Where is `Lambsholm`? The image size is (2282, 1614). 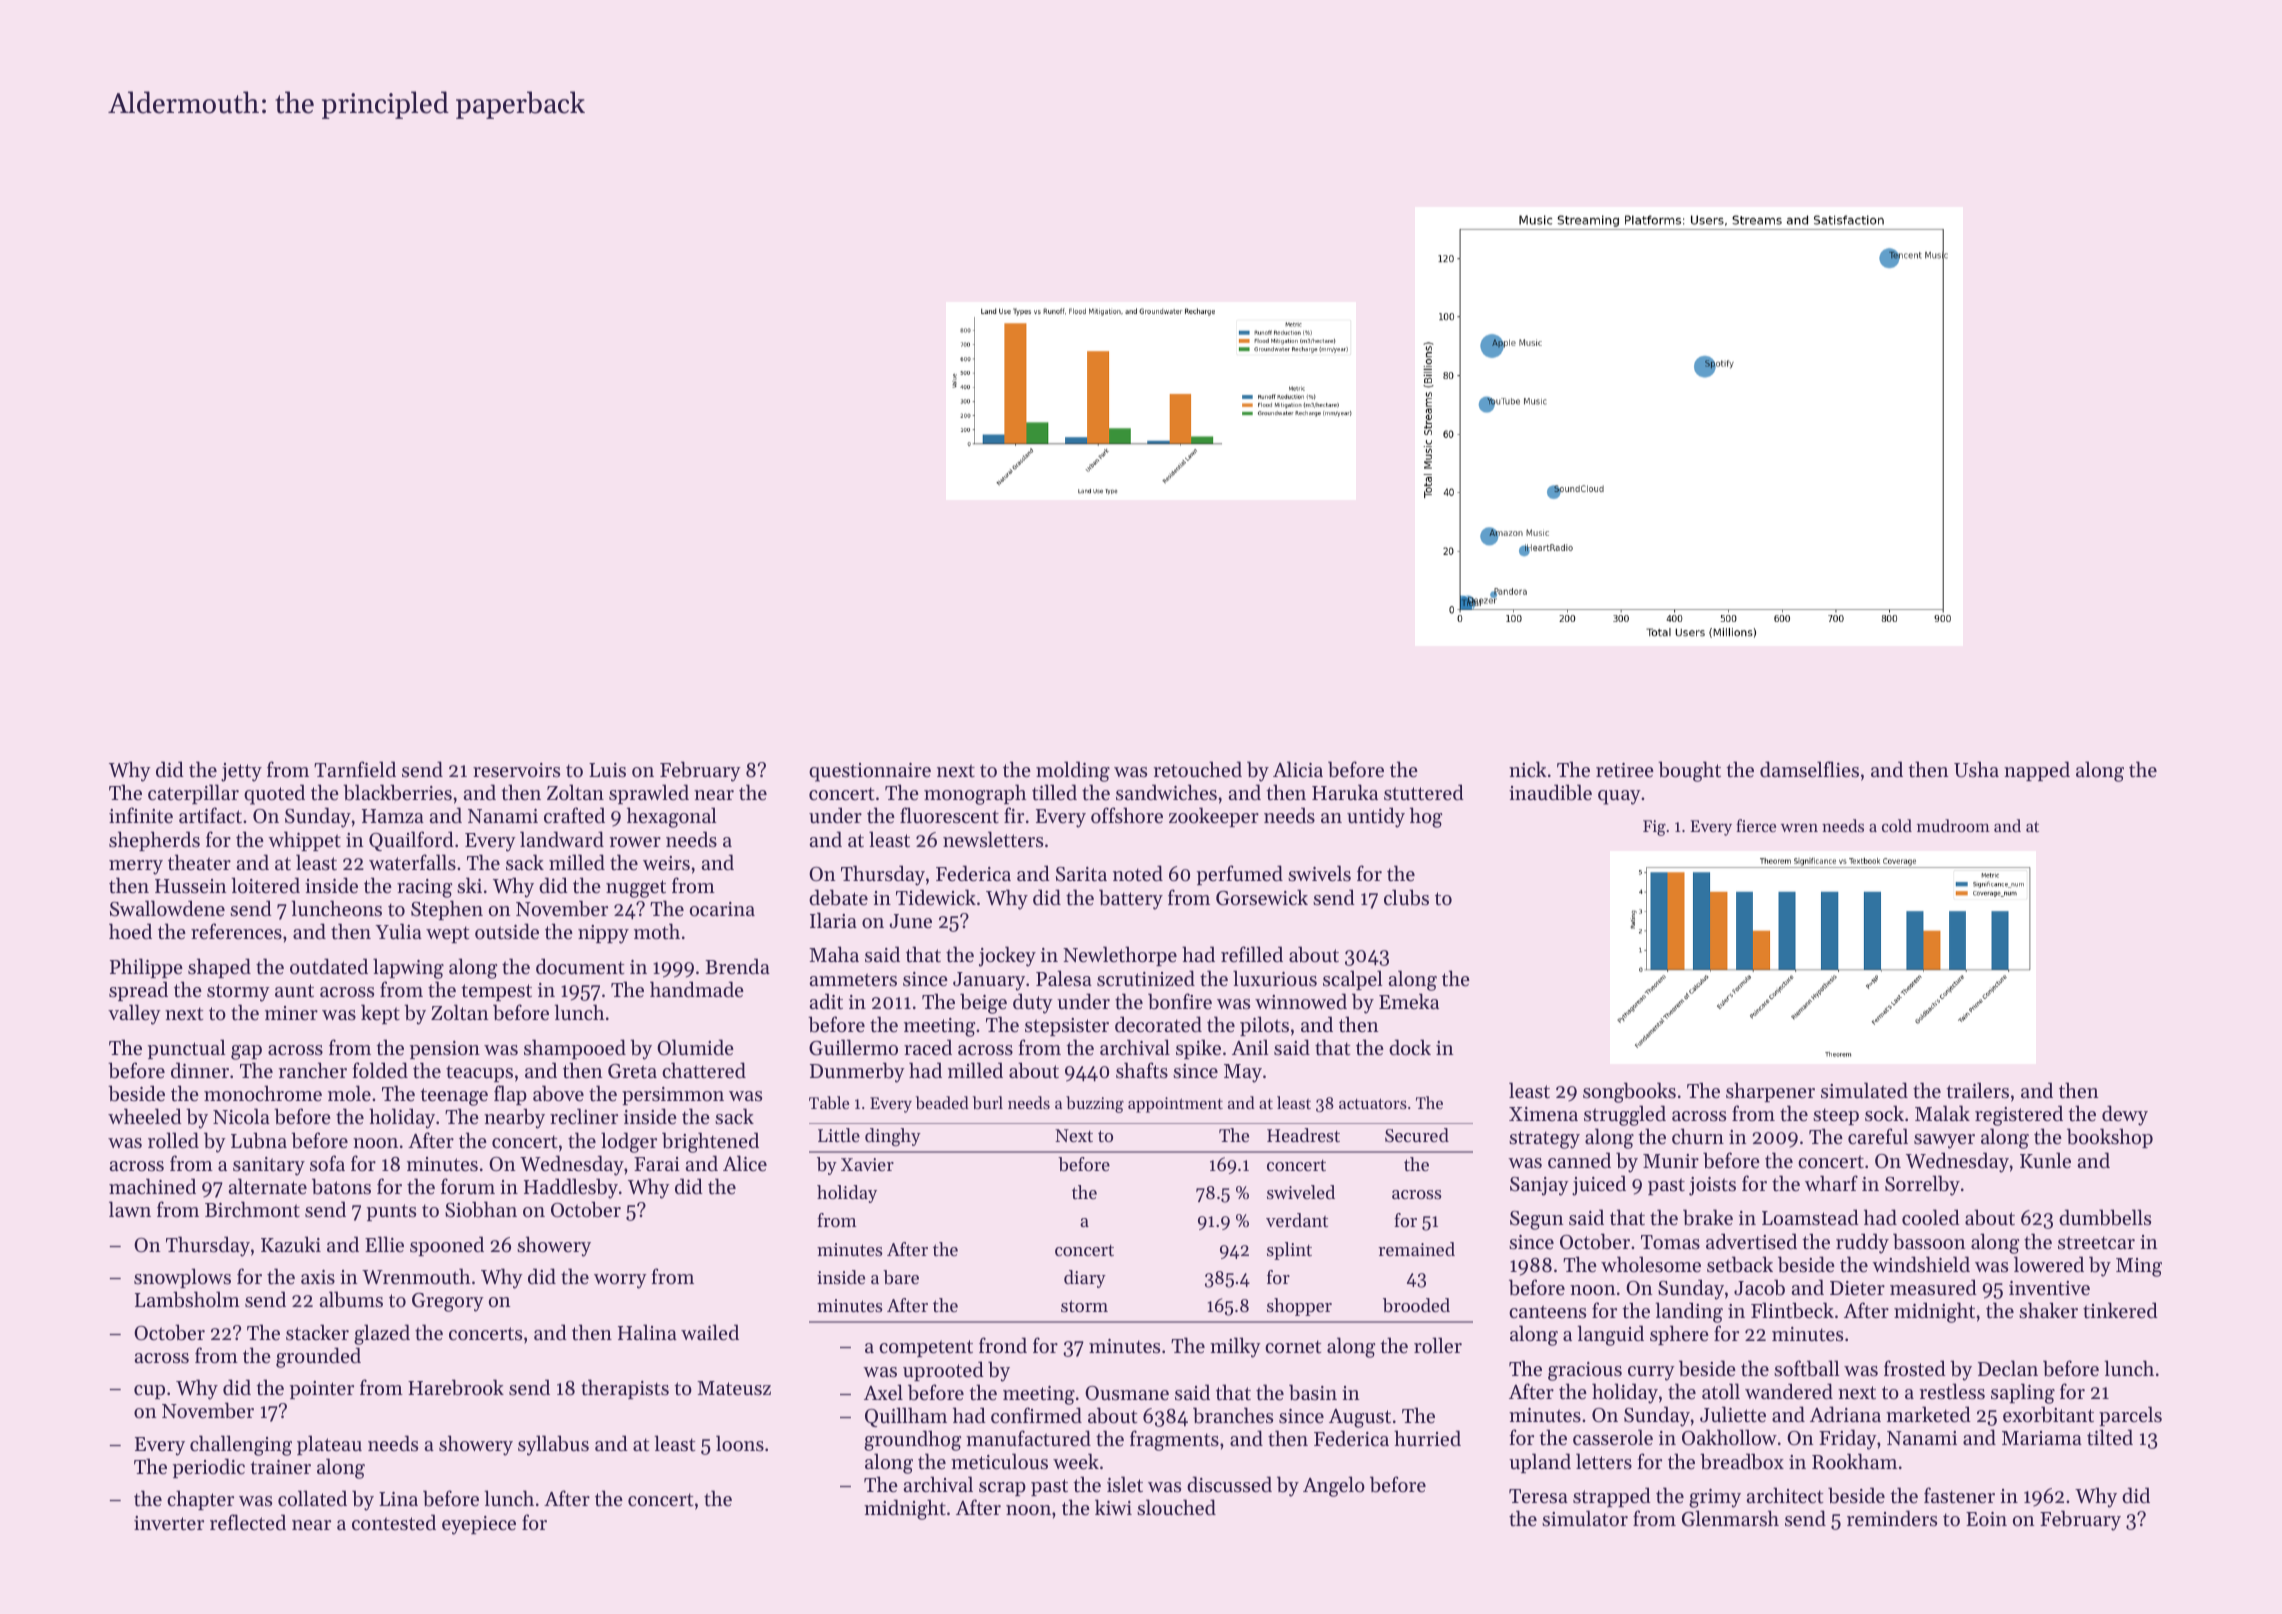
Lambsholm is located at coordinates (187, 1299).
